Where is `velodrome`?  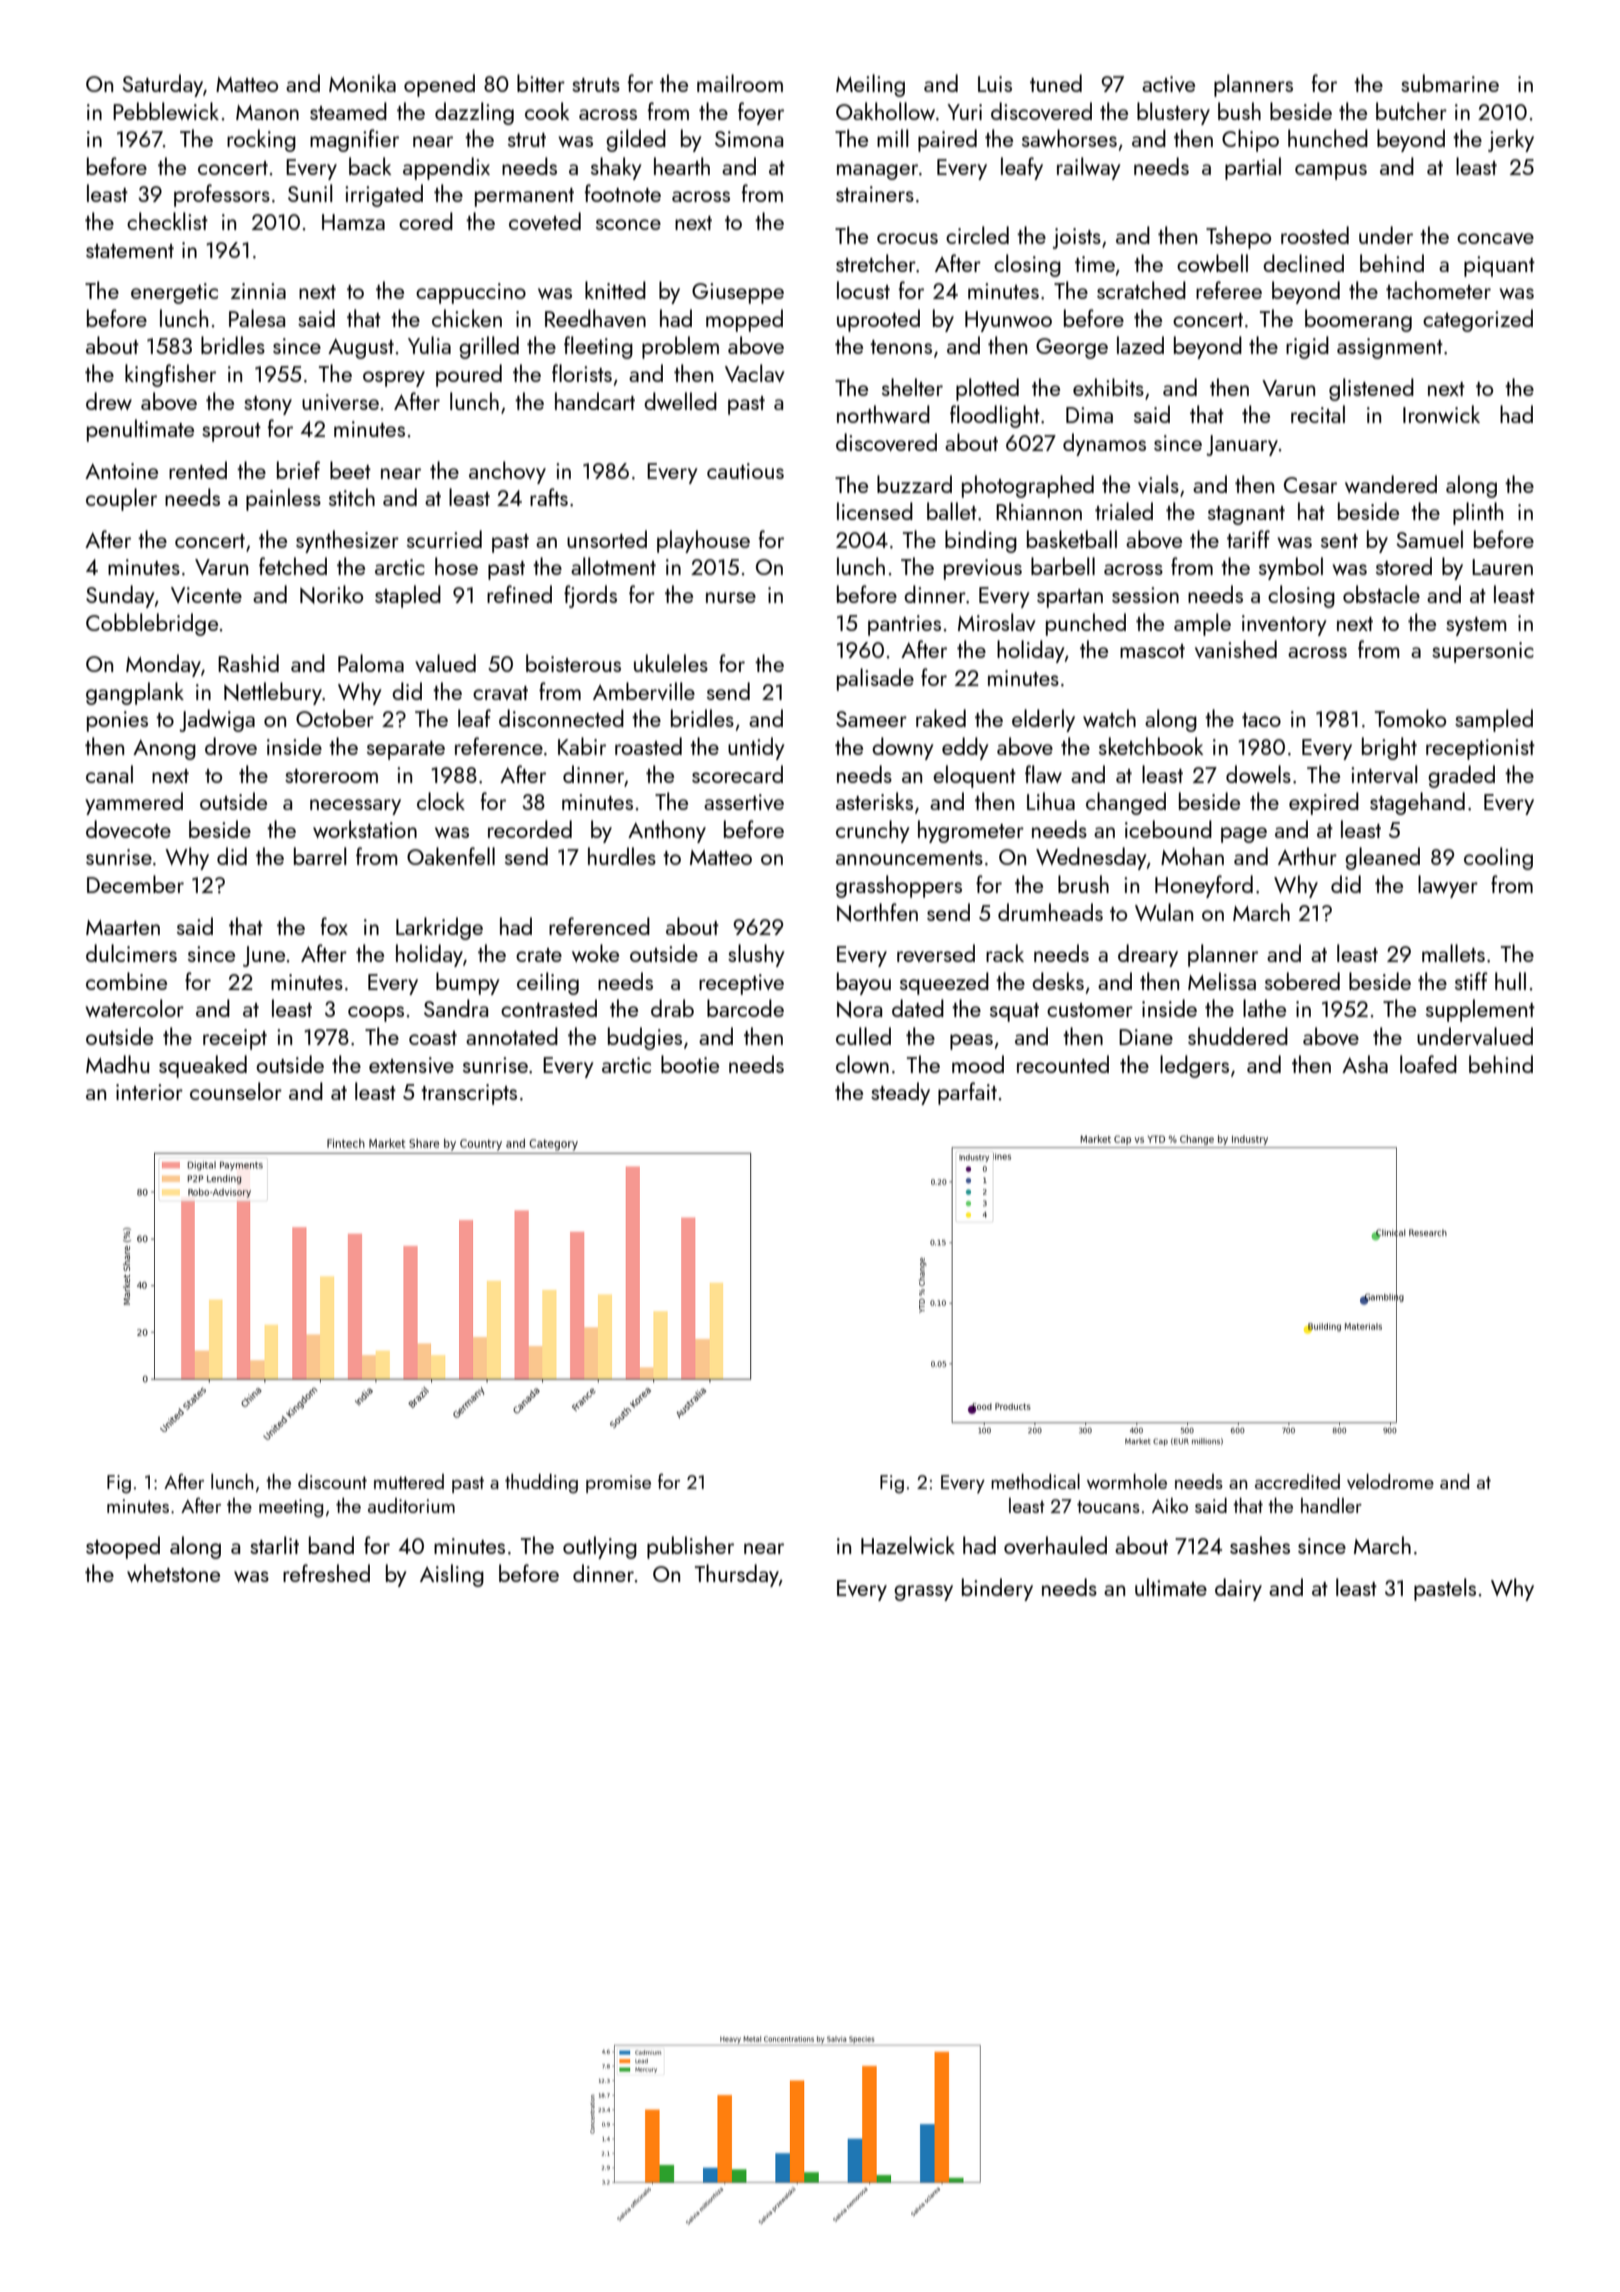
velodrome is located at coordinates (1390, 1481).
